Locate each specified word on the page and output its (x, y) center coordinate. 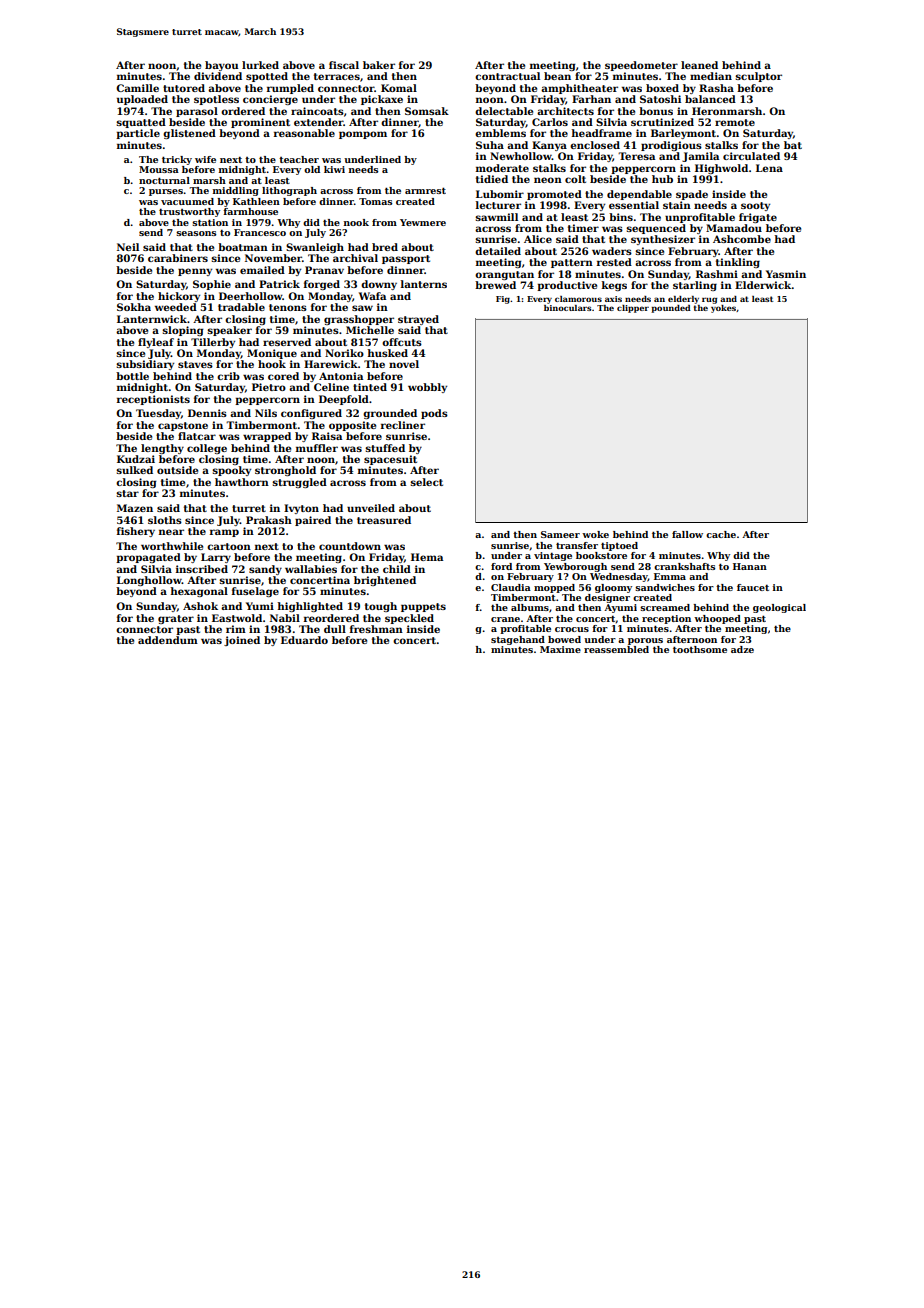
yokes (723, 309)
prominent (260, 123)
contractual (507, 76)
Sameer (560, 534)
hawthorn (242, 482)
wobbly (427, 388)
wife (205, 159)
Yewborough (575, 567)
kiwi (334, 169)
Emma (670, 576)
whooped (717, 619)
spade (692, 195)
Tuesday (158, 414)
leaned (699, 65)
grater (176, 619)
